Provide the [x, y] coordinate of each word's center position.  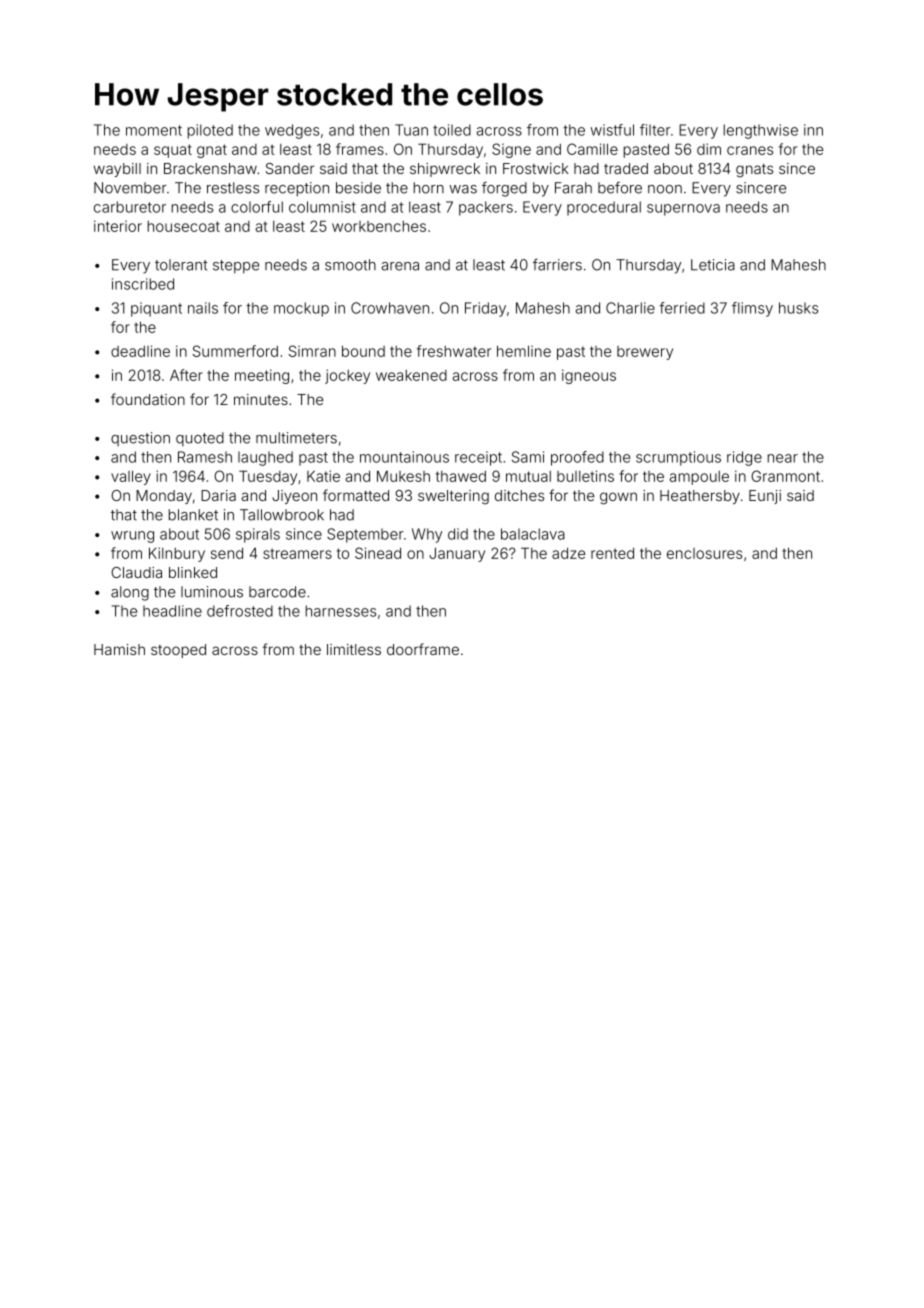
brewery [645, 353]
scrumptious [678, 458]
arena [400, 266]
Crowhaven [390, 308]
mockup [301, 309]
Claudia [136, 572]
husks [798, 308]
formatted [356, 495]
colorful [257, 207]
